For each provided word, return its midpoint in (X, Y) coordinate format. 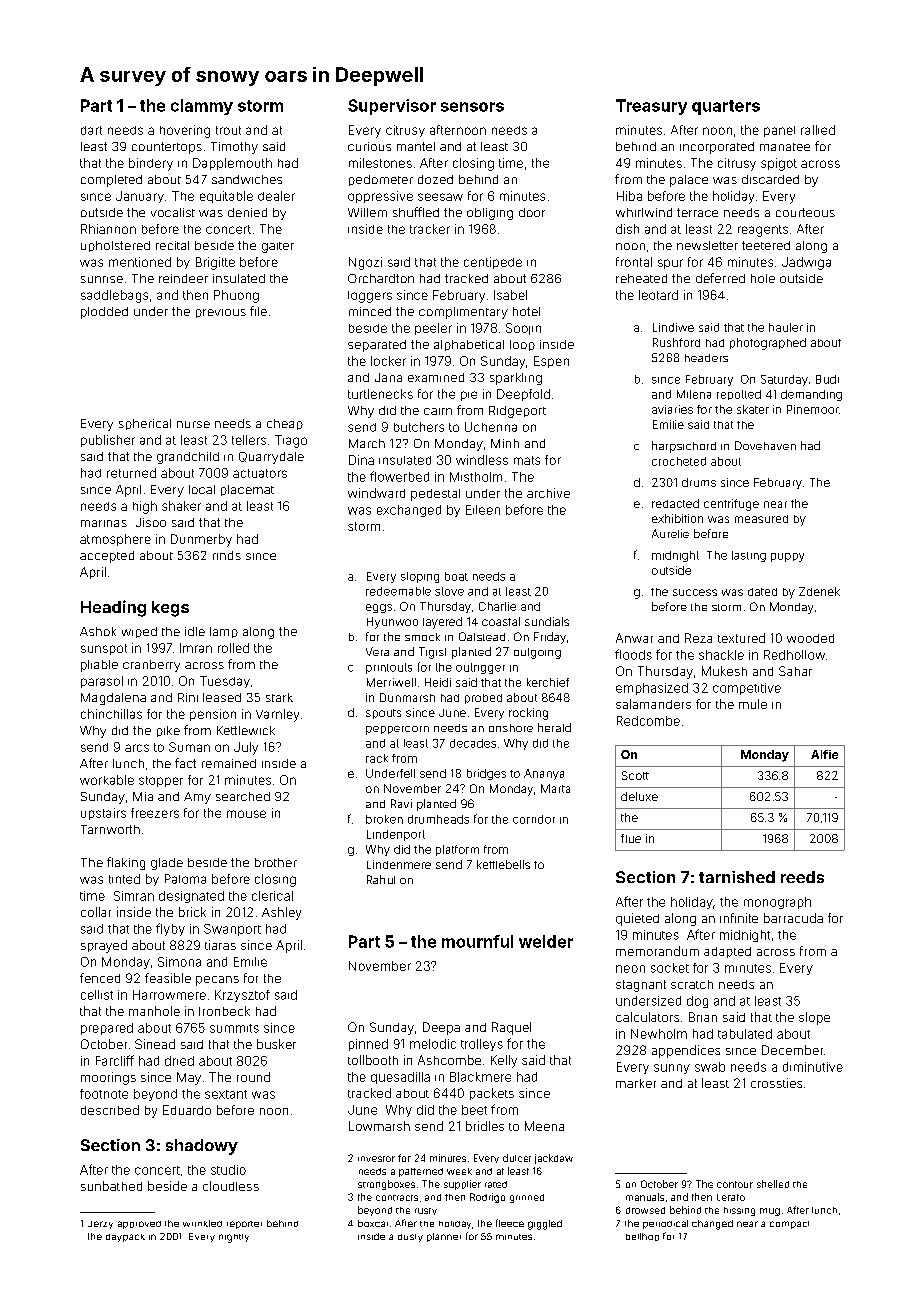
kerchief (548, 682)
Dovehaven (765, 445)
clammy (202, 107)
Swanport (232, 930)
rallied (818, 130)
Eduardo (187, 1110)
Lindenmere (399, 864)
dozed (435, 179)
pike (168, 731)
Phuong (236, 296)
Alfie (824, 754)
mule (753, 704)
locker (388, 361)
